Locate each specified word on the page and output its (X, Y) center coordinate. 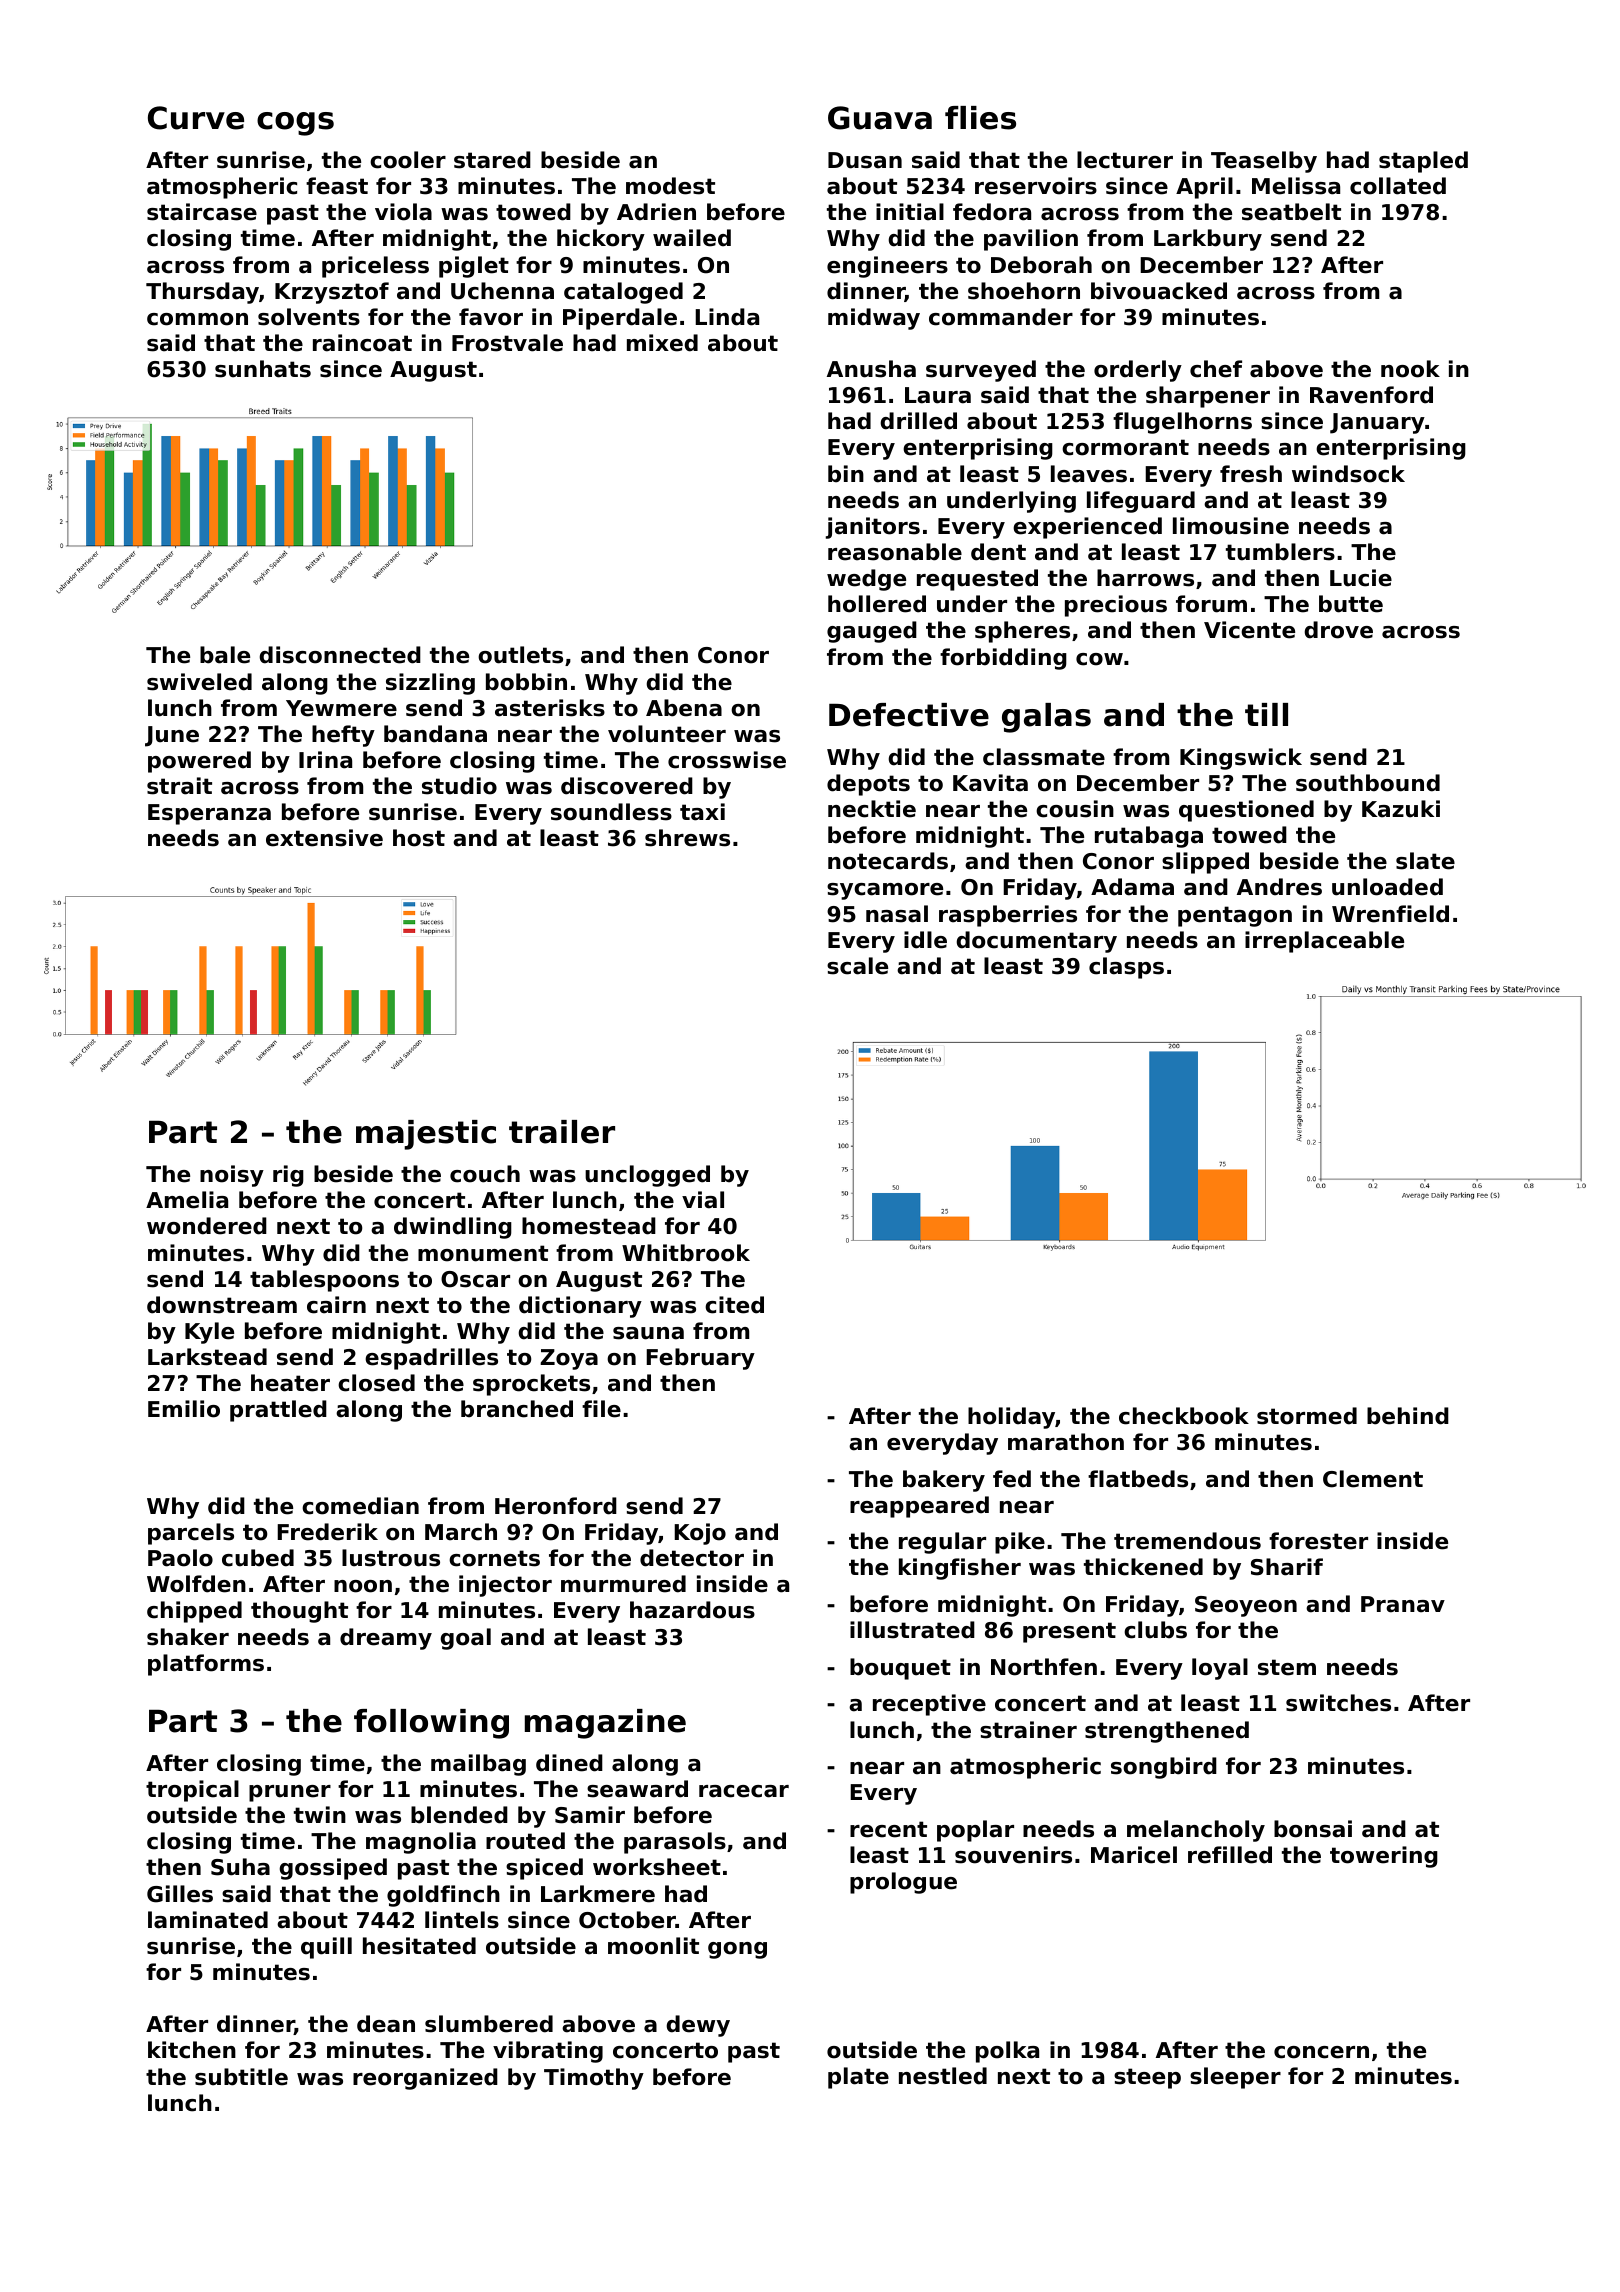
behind (1408, 1416)
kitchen (192, 2050)
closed (376, 1383)
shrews (687, 838)
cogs (295, 124)
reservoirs (1036, 186)
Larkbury (1208, 240)
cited (734, 1305)
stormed (1307, 1416)
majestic (426, 1135)
